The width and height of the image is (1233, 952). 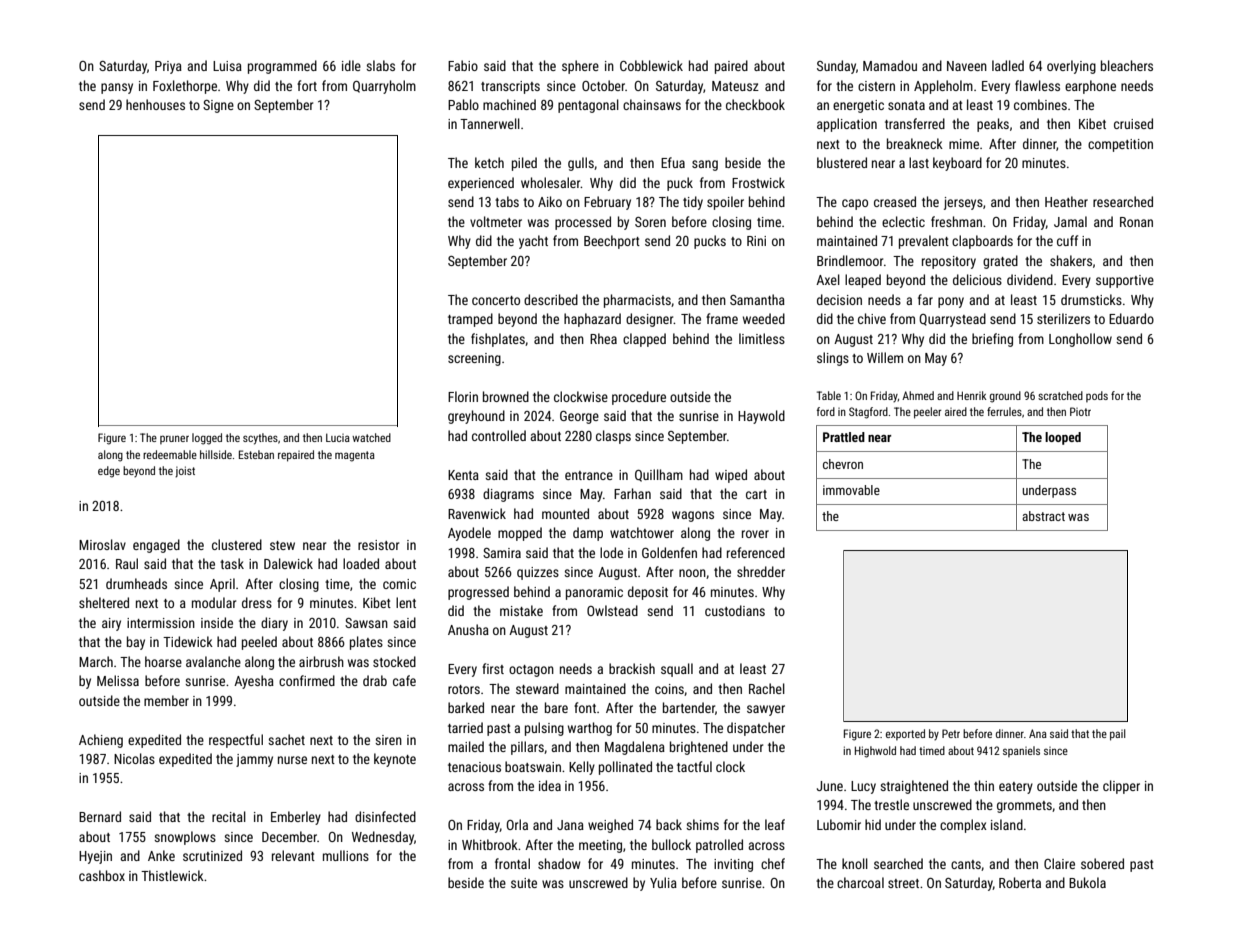 I want to click on charcoal, so click(x=860, y=882).
